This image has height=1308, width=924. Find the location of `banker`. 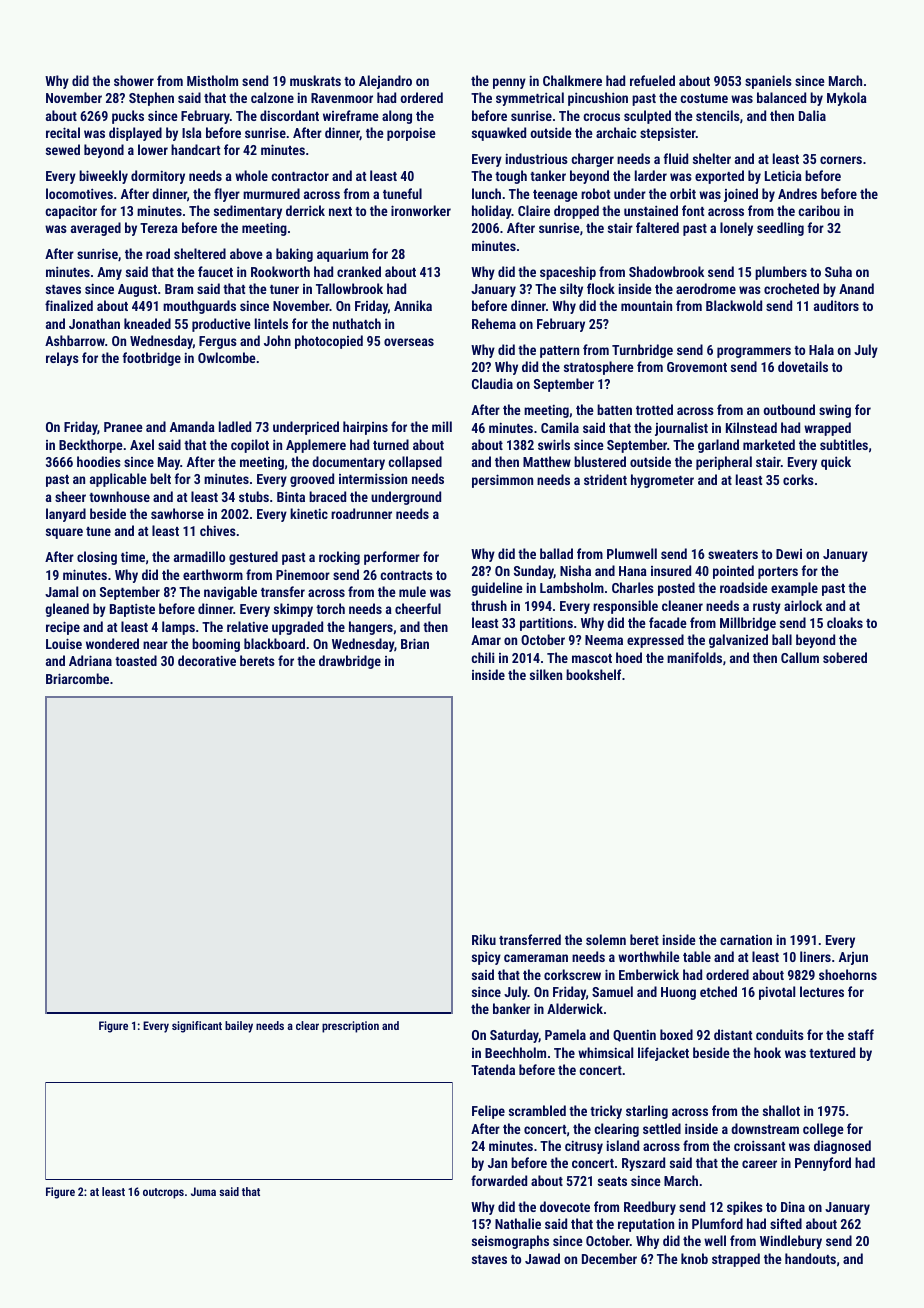

banker is located at coordinates (511, 1008).
